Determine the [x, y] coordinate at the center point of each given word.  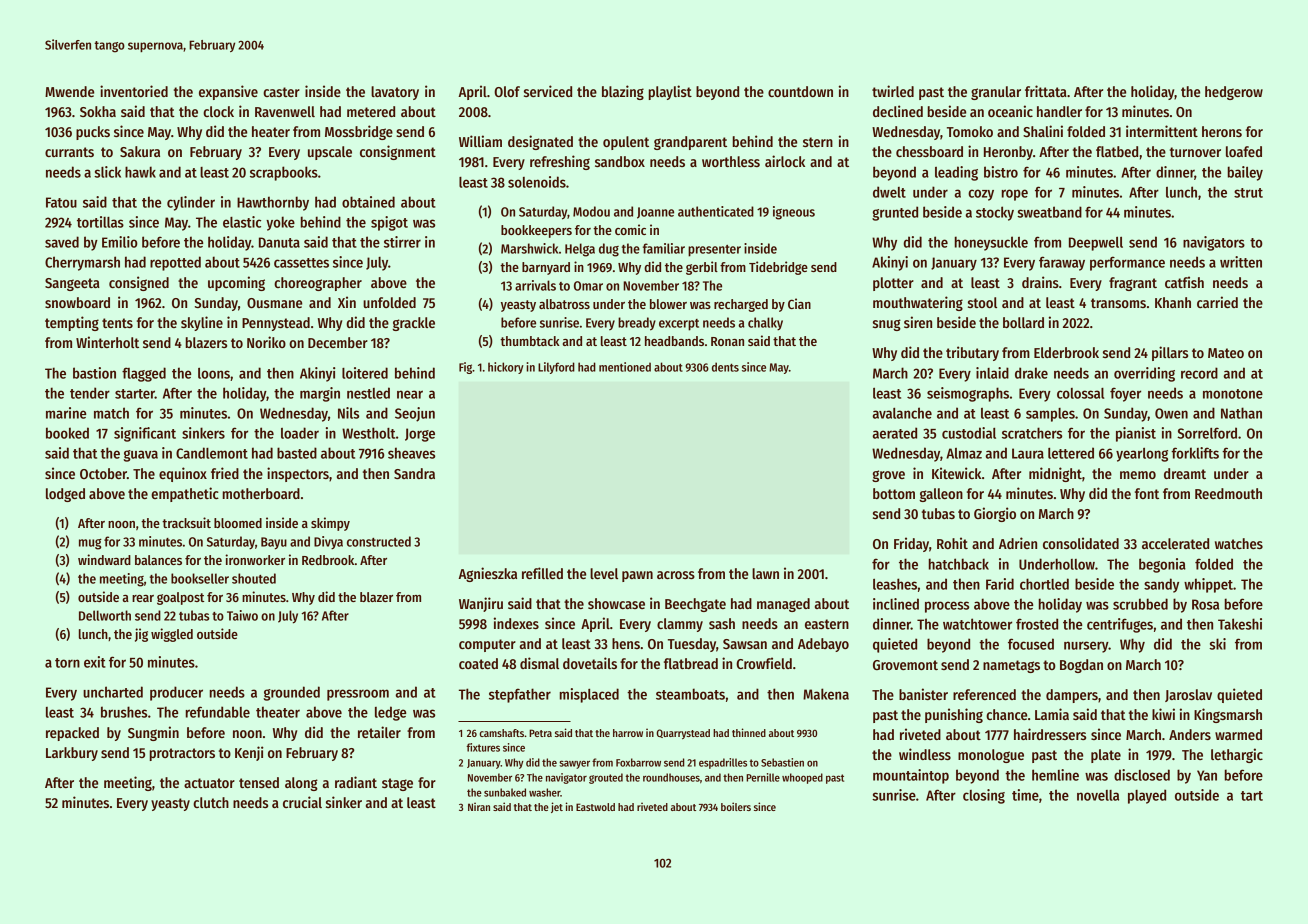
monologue [991, 756]
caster [281, 92]
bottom [894, 493]
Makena [826, 694]
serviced [548, 91]
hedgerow [1234, 93]
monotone [1233, 394]
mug [90, 544]
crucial [302, 802]
